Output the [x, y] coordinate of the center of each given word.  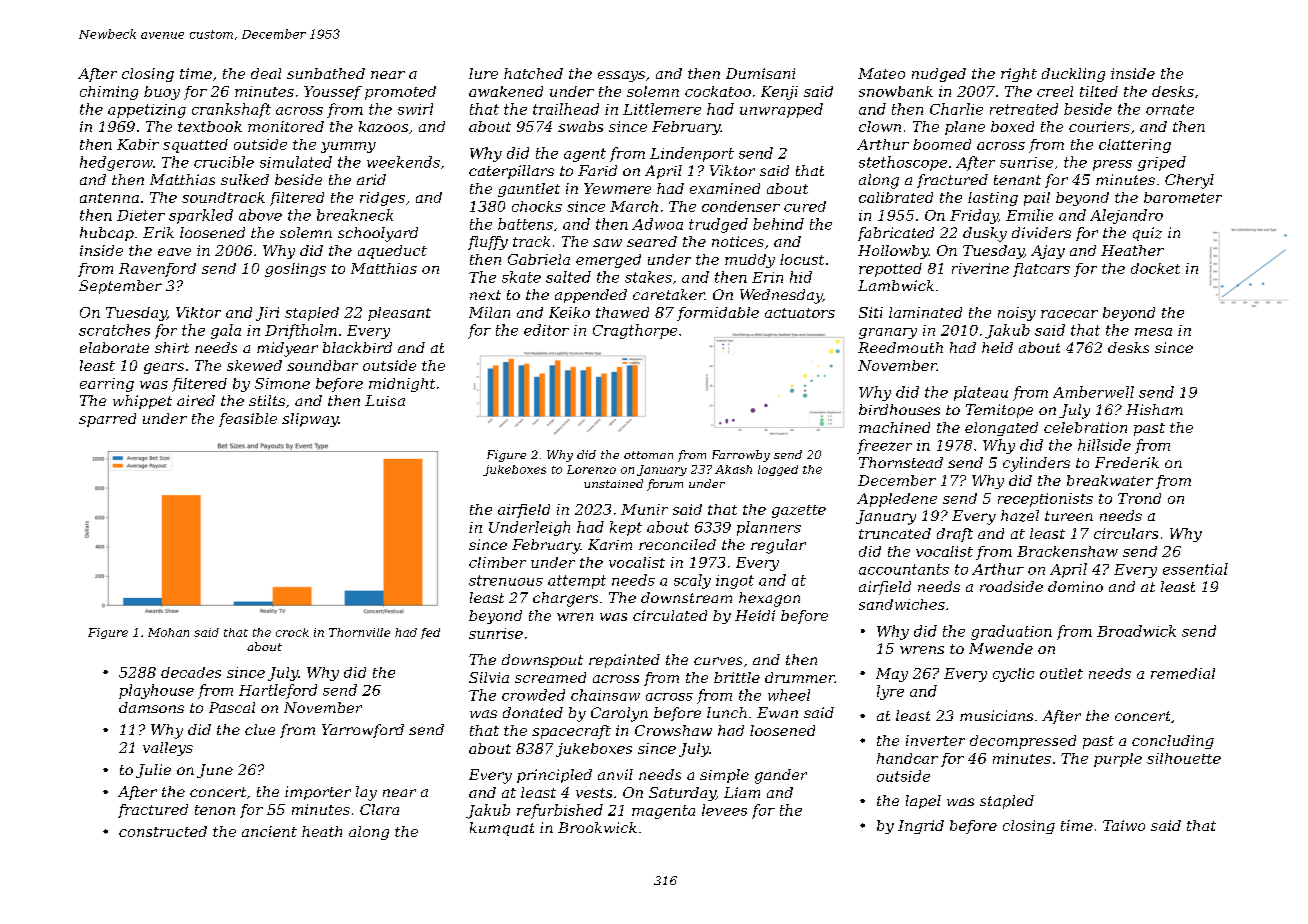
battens [525, 224]
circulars [1126, 533]
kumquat [502, 829]
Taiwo [1124, 825]
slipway [310, 420]
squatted [195, 146]
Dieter [141, 215]
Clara [379, 809]
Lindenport [692, 154]
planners [769, 528]
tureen [1069, 516]
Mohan [168, 632]
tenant [1017, 180]
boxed [1012, 126]
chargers [565, 599]
